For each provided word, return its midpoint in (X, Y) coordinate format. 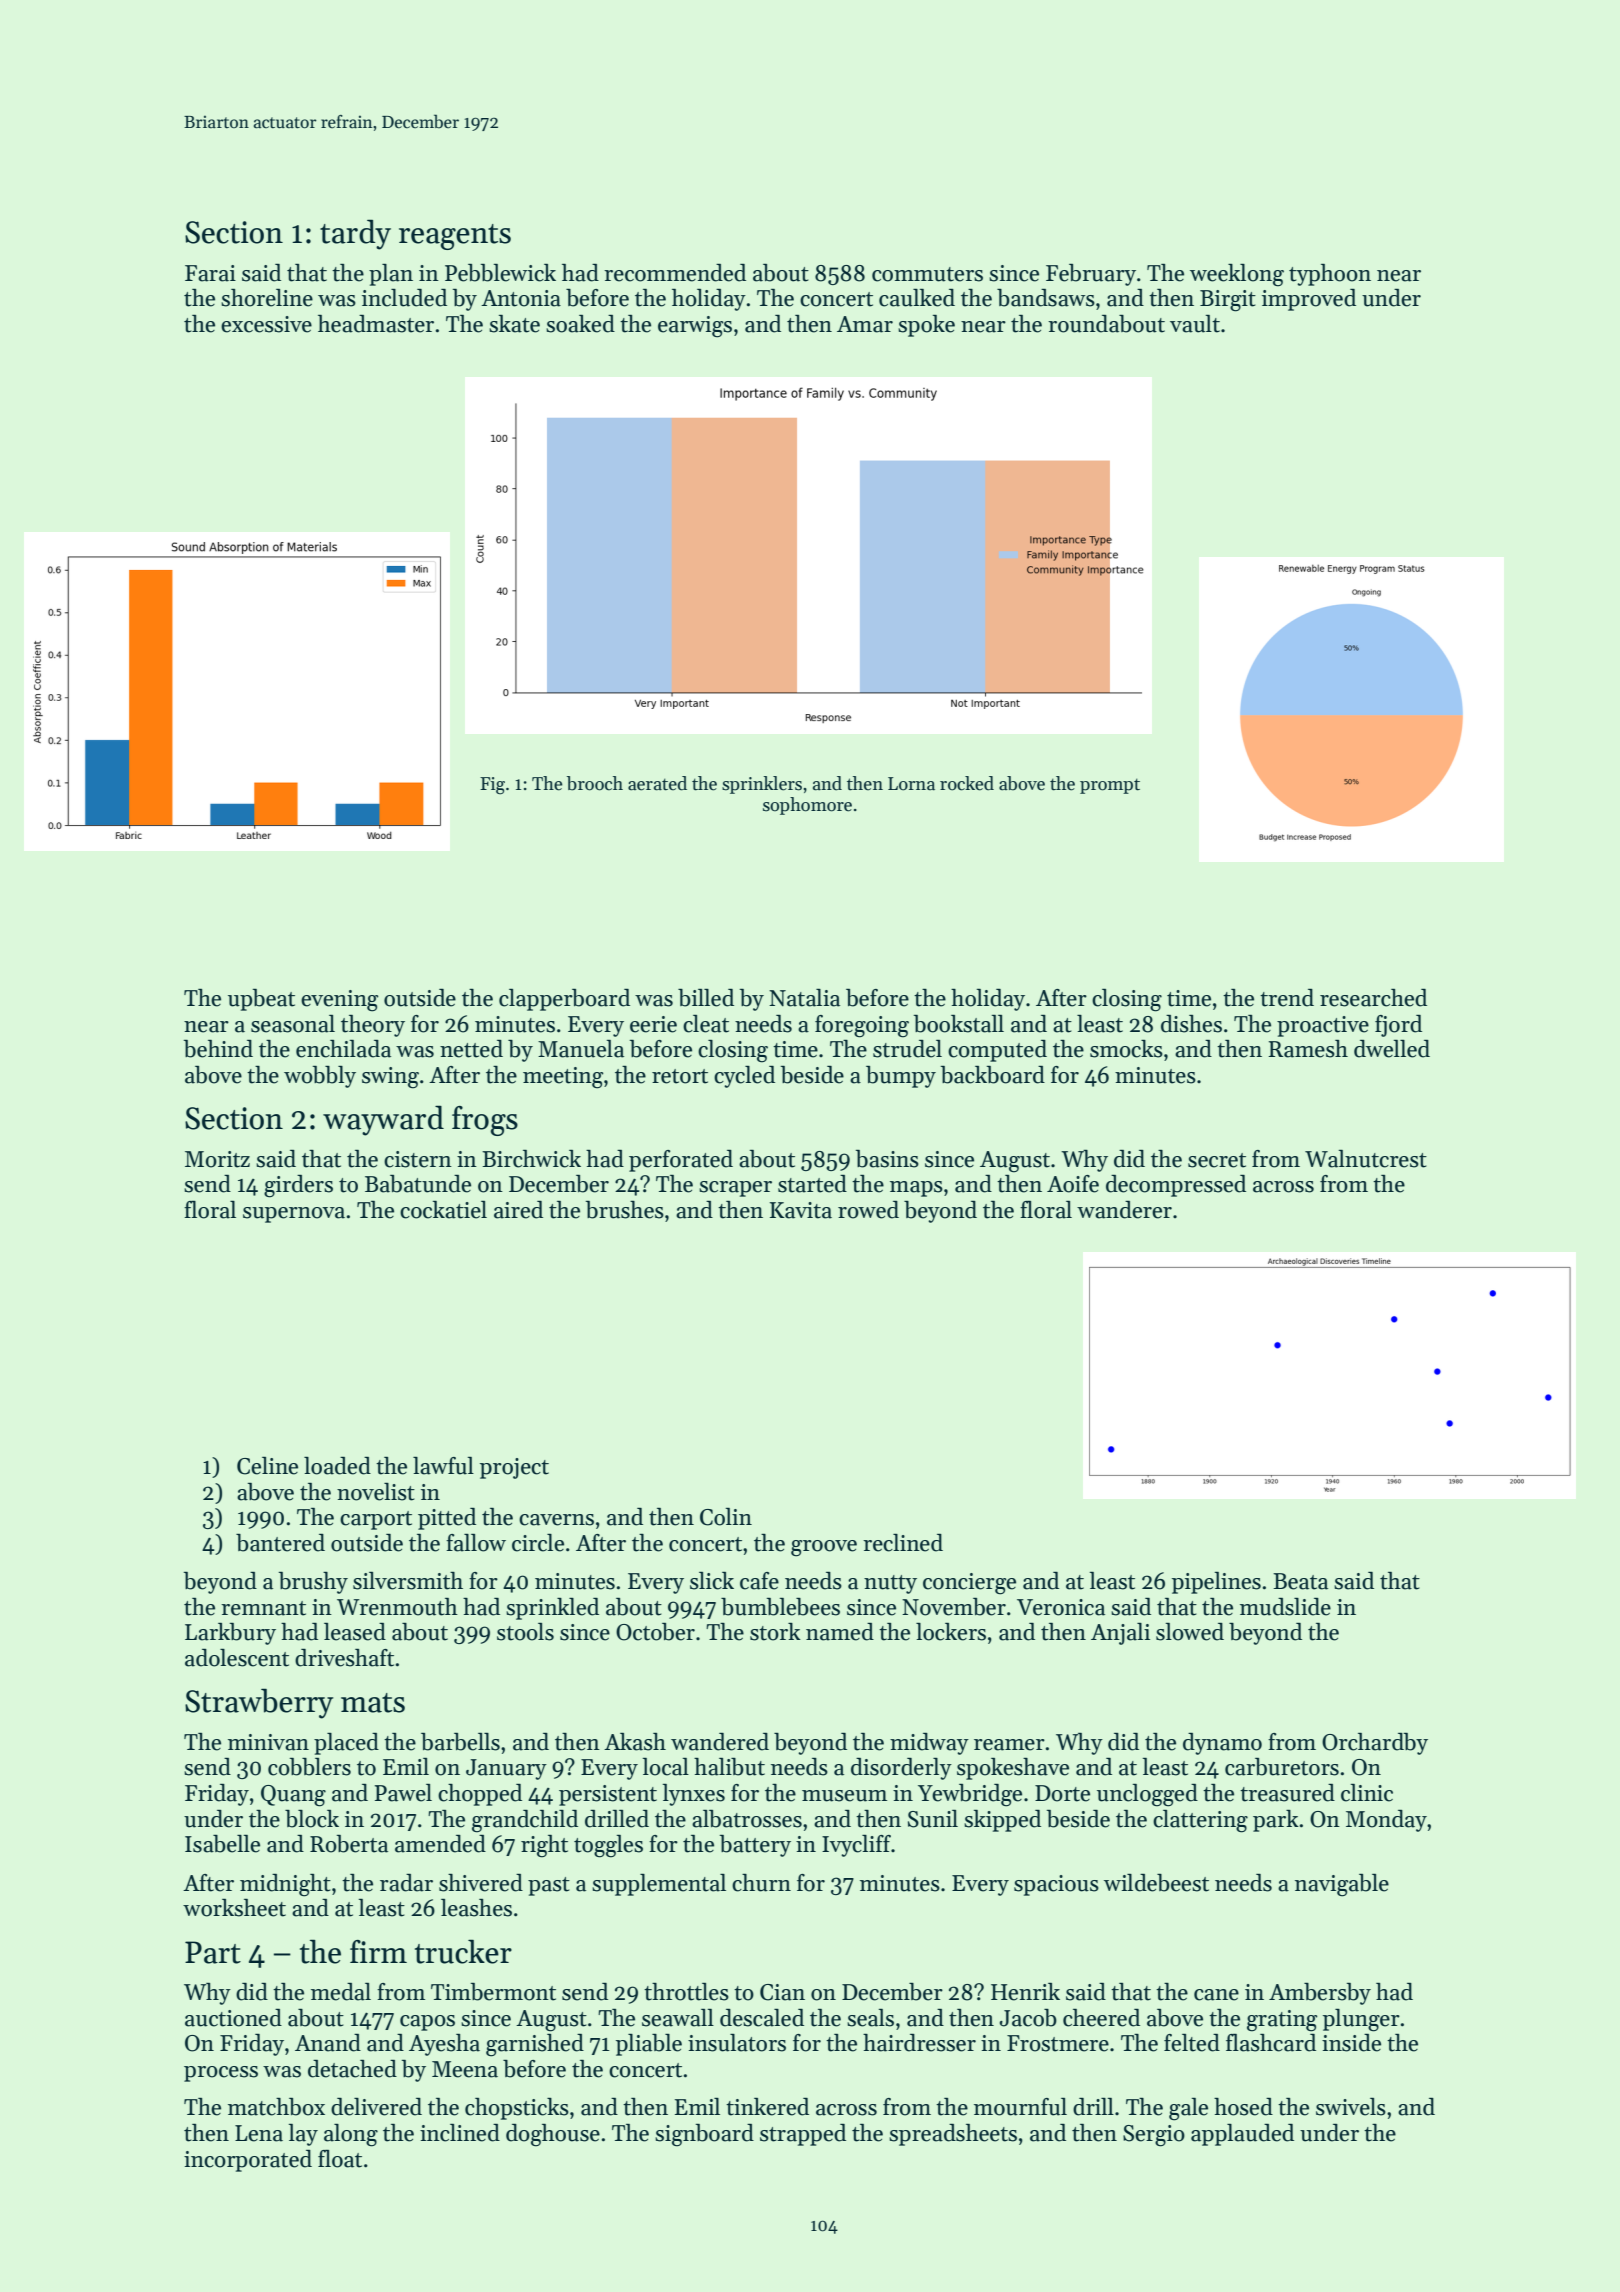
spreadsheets (953, 2135)
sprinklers (762, 785)
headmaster (376, 324)
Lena (259, 2133)
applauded (1242, 2135)
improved (1309, 300)
